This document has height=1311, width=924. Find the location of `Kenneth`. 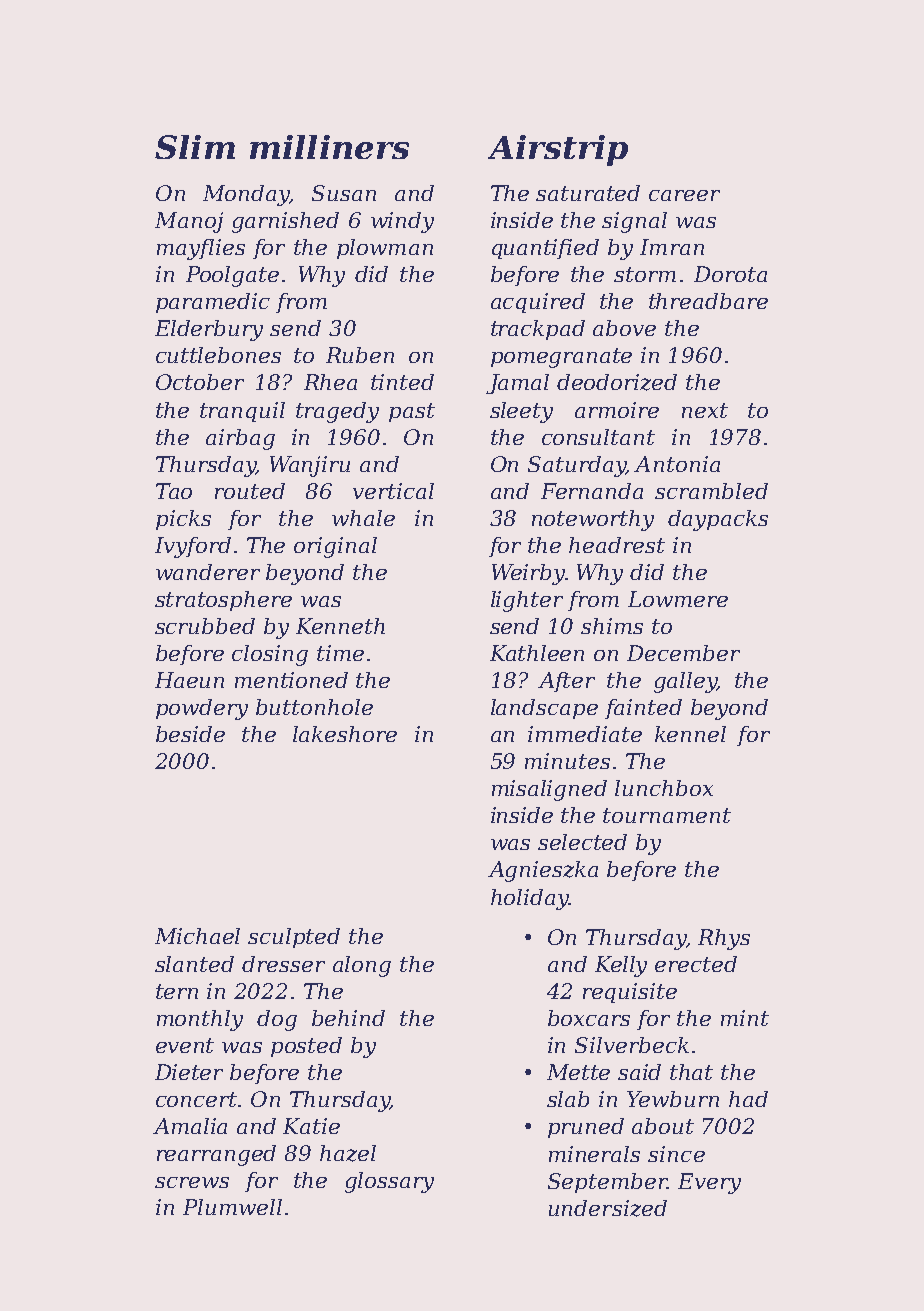

Kenneth is located at coordinates (340, 626).
